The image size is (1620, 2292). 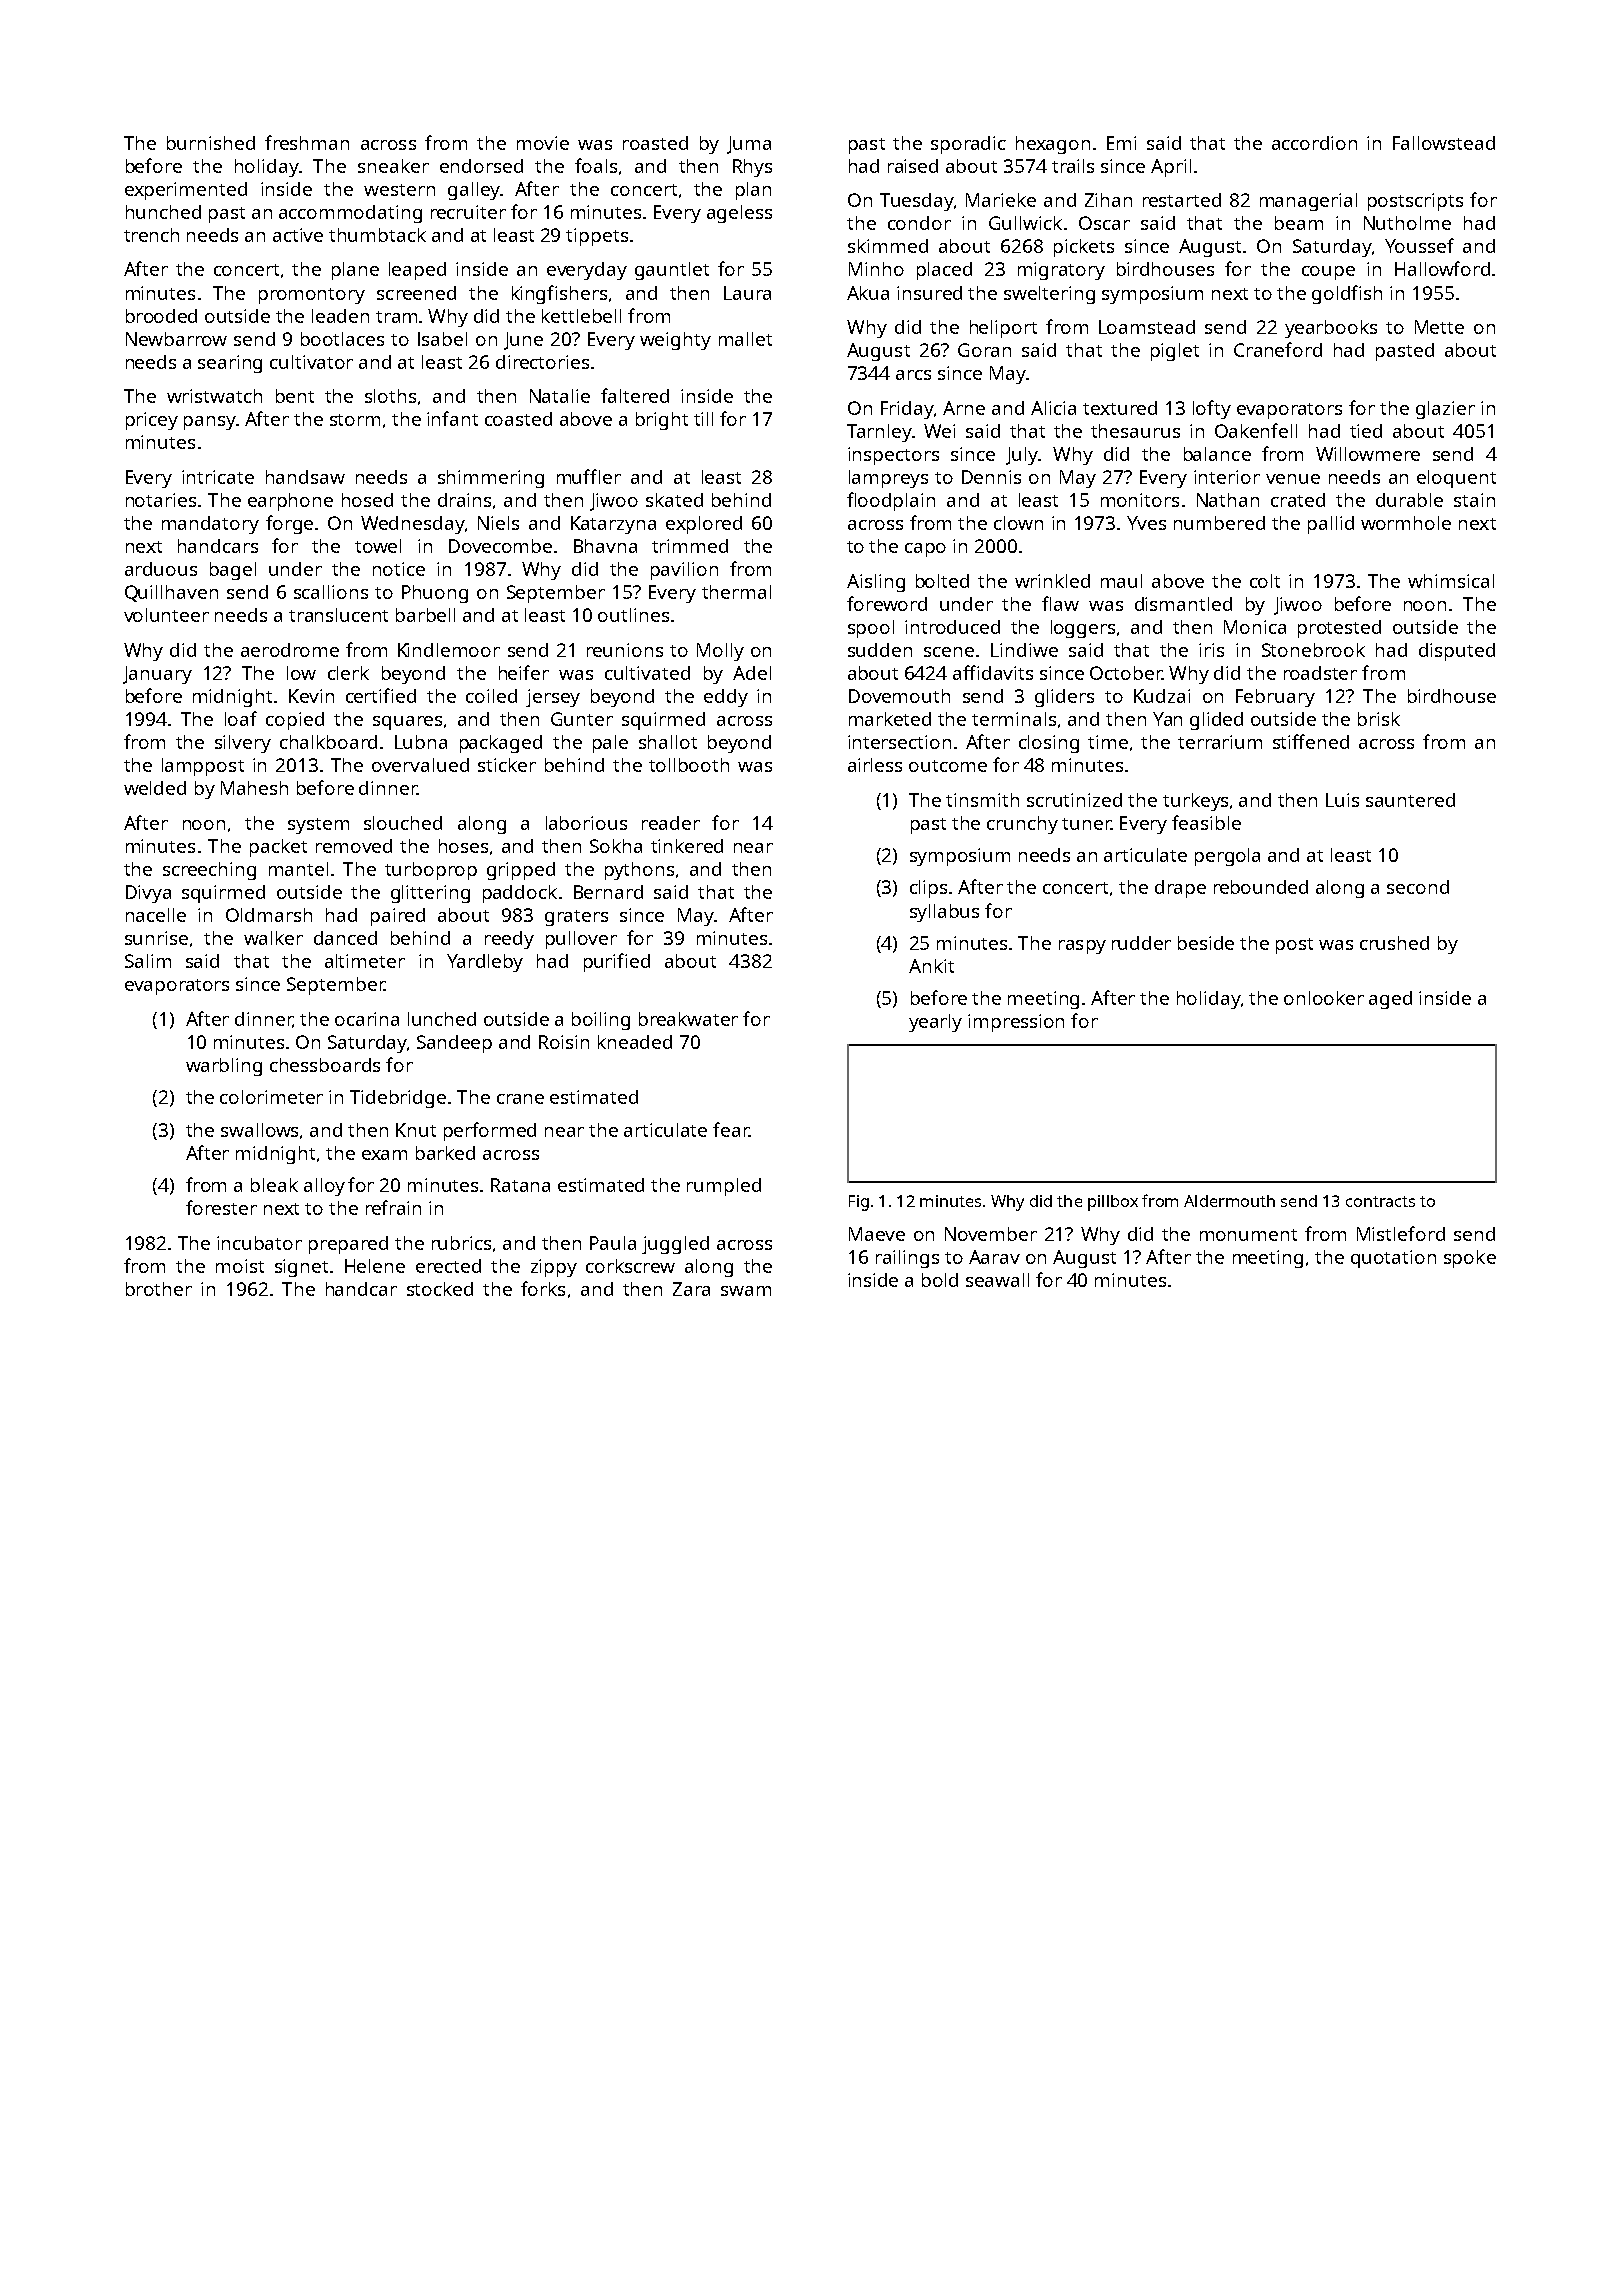 What do you see at coordinates (340, 316) in the screenshot?
I see `leaden` at bounding box center [340, 316].
